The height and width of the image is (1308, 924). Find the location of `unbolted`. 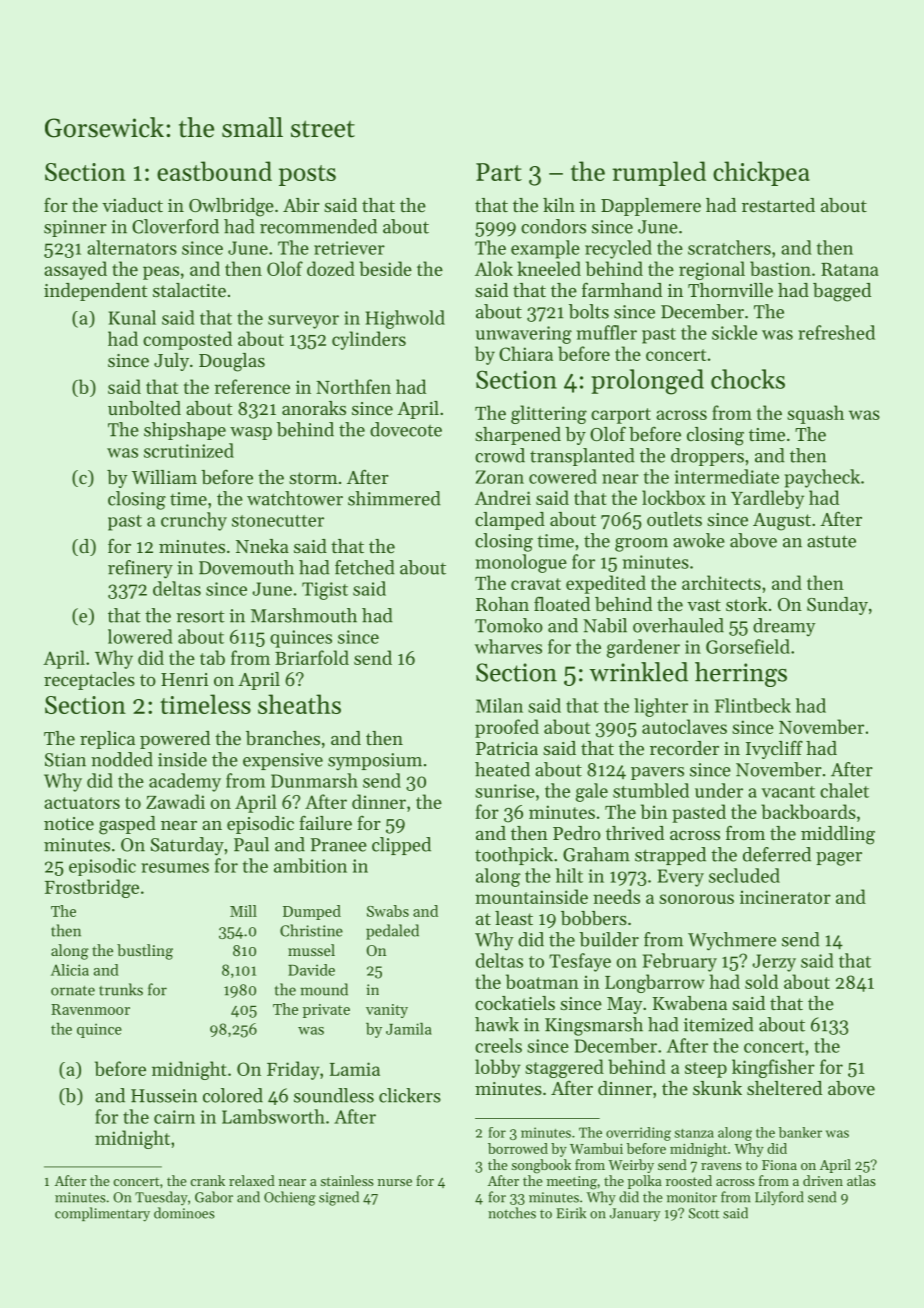

unbolted is located at coordinates (144, 408).
